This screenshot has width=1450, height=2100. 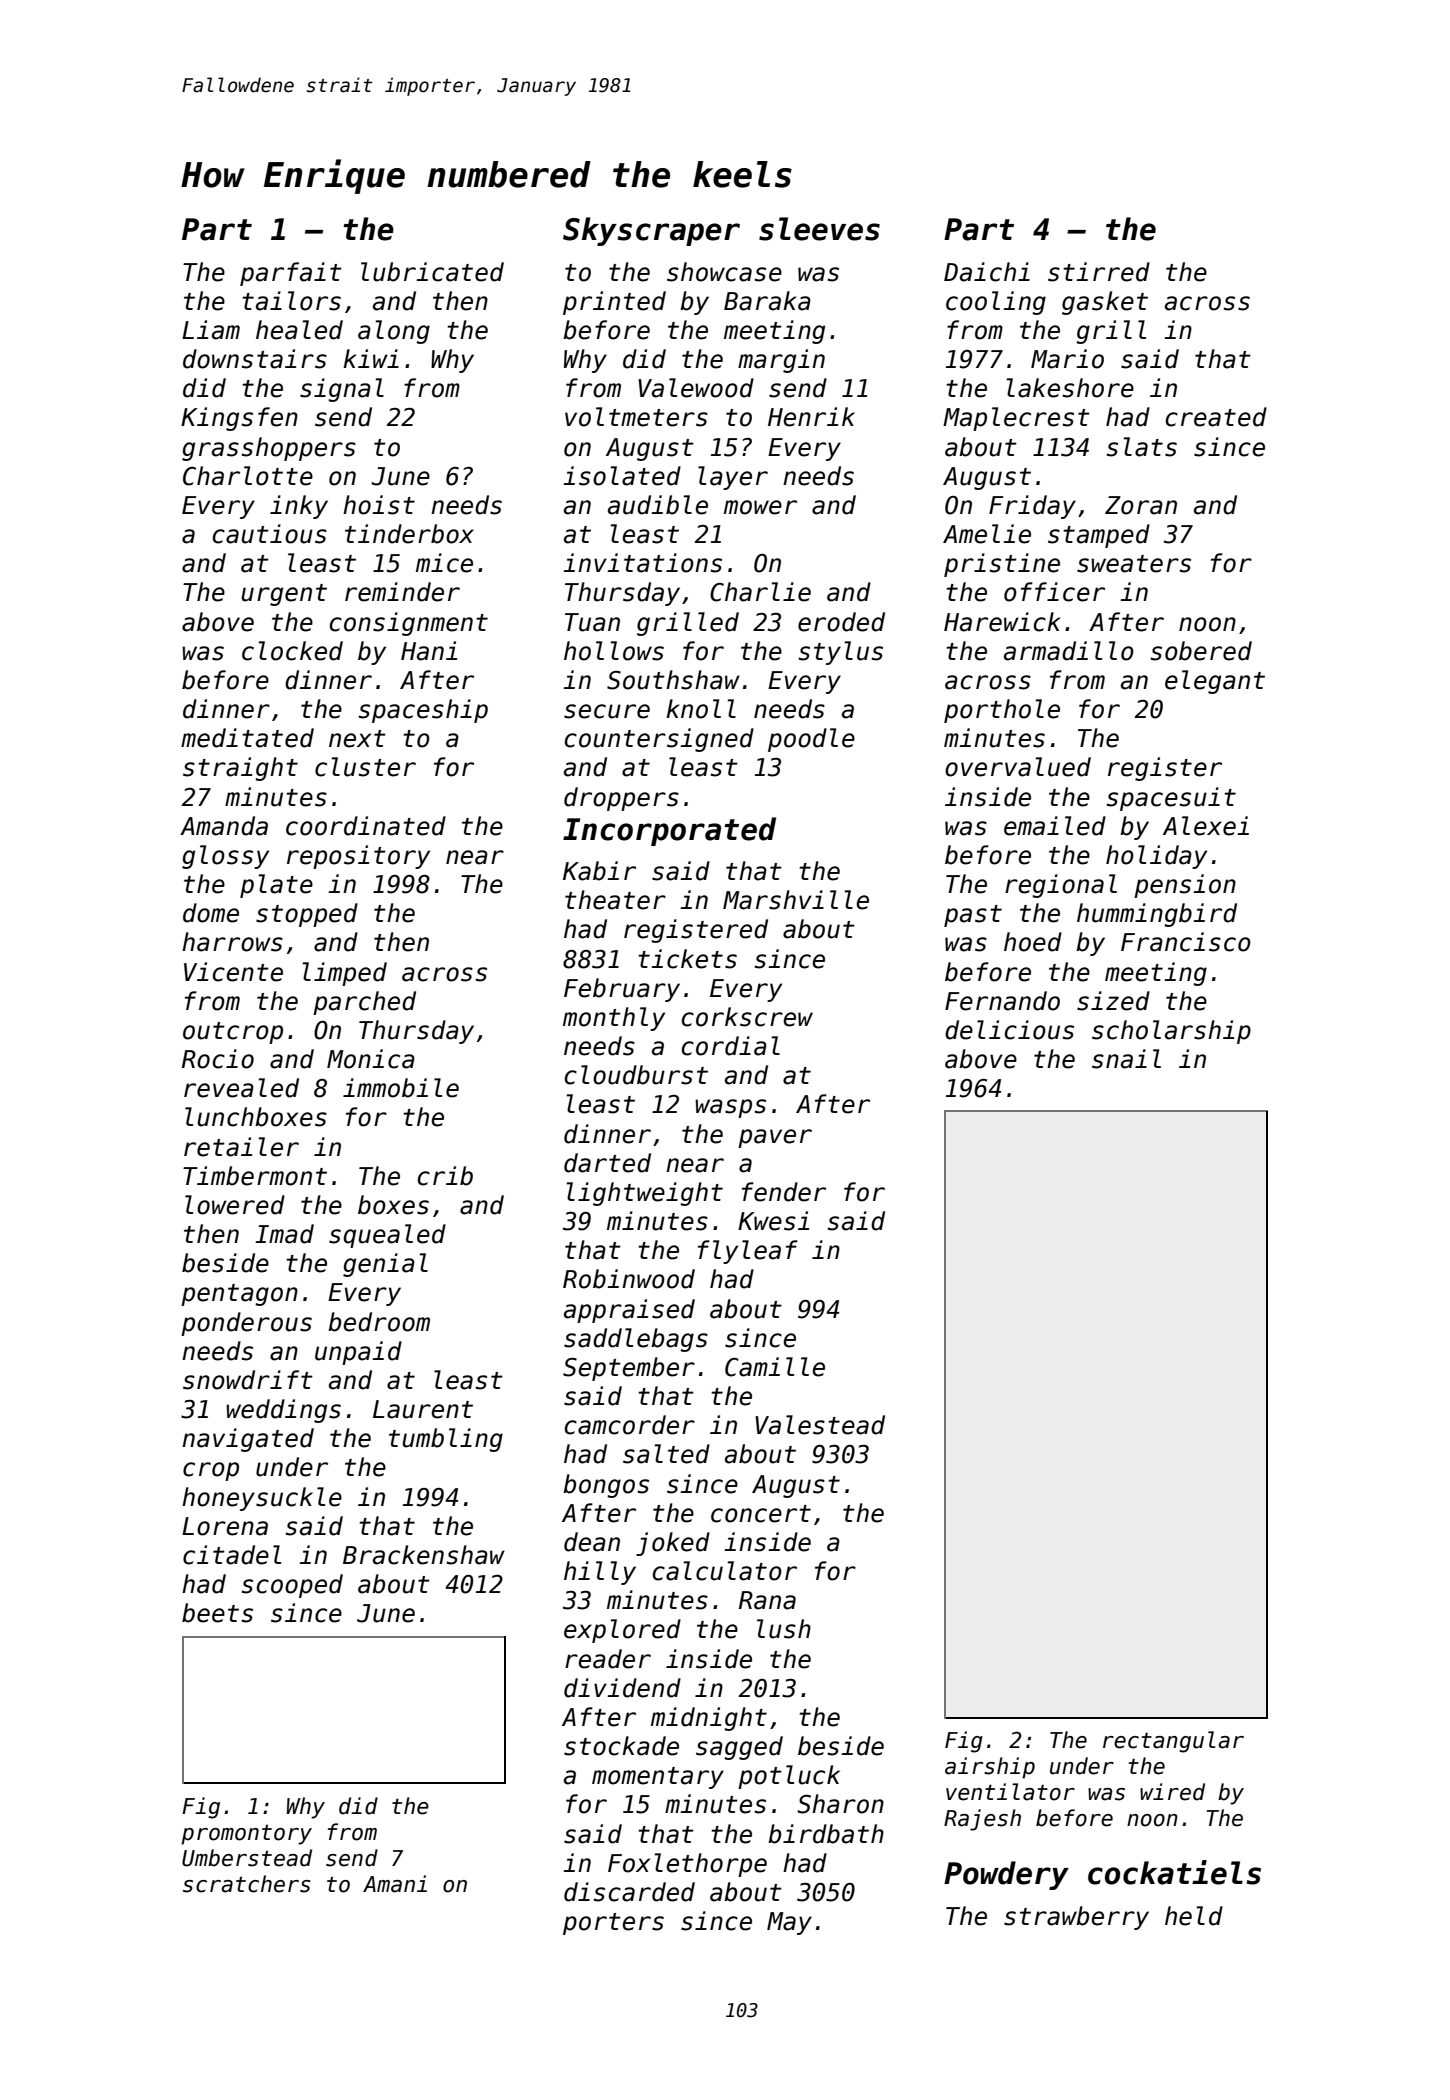 What do you see at coordinates (621, 799) in the screenshot?
I see `droppers` at bounding box center [621, 799].
